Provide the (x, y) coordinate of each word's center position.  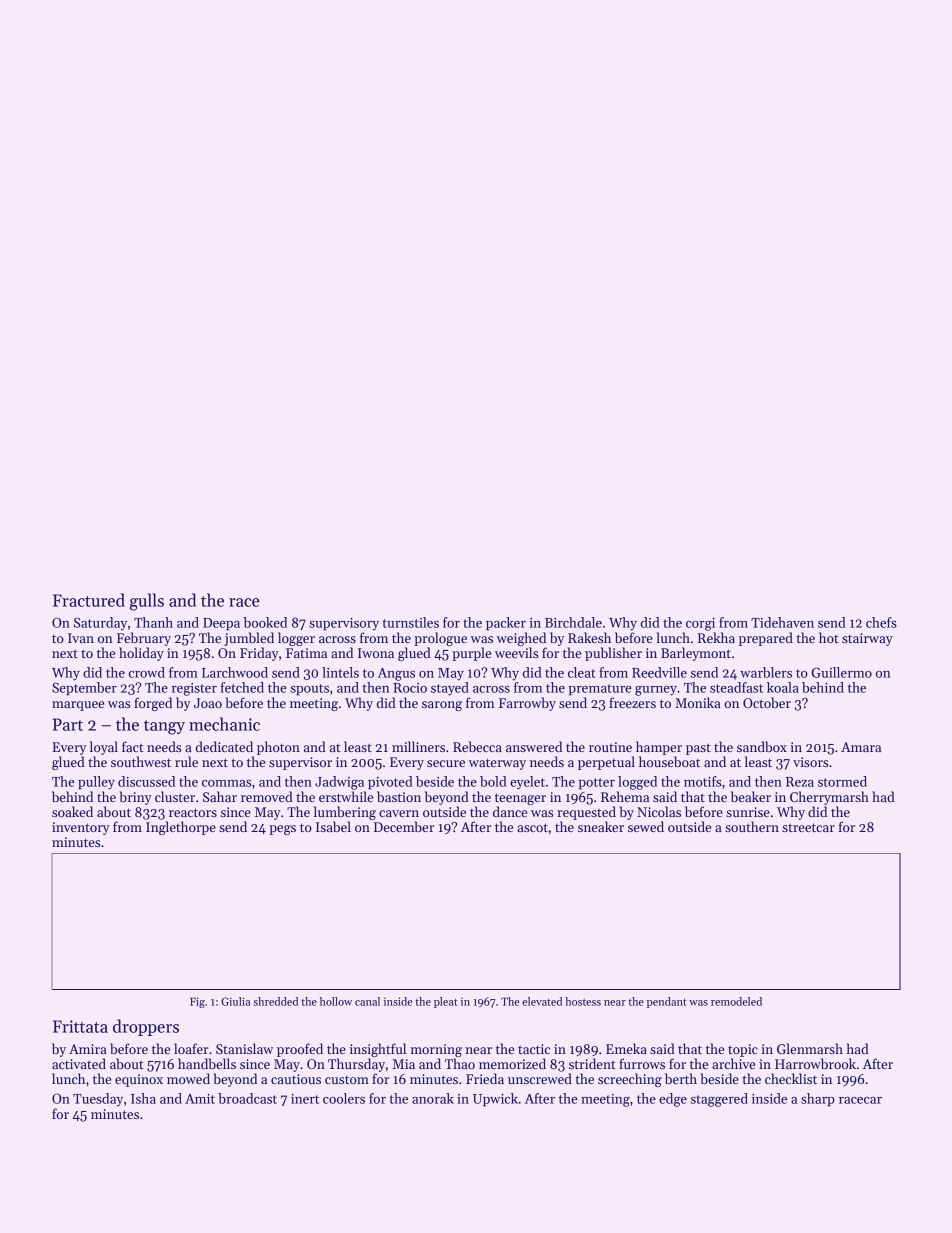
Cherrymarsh (829, 798)
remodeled (736, 1001)
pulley (96, 783)
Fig (197, 1002)
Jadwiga (339, 783)
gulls (147, 602)
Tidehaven (782, 622)
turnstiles (411, 622)
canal (367, 1001)
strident (592, 1063)
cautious (296, 1079)
